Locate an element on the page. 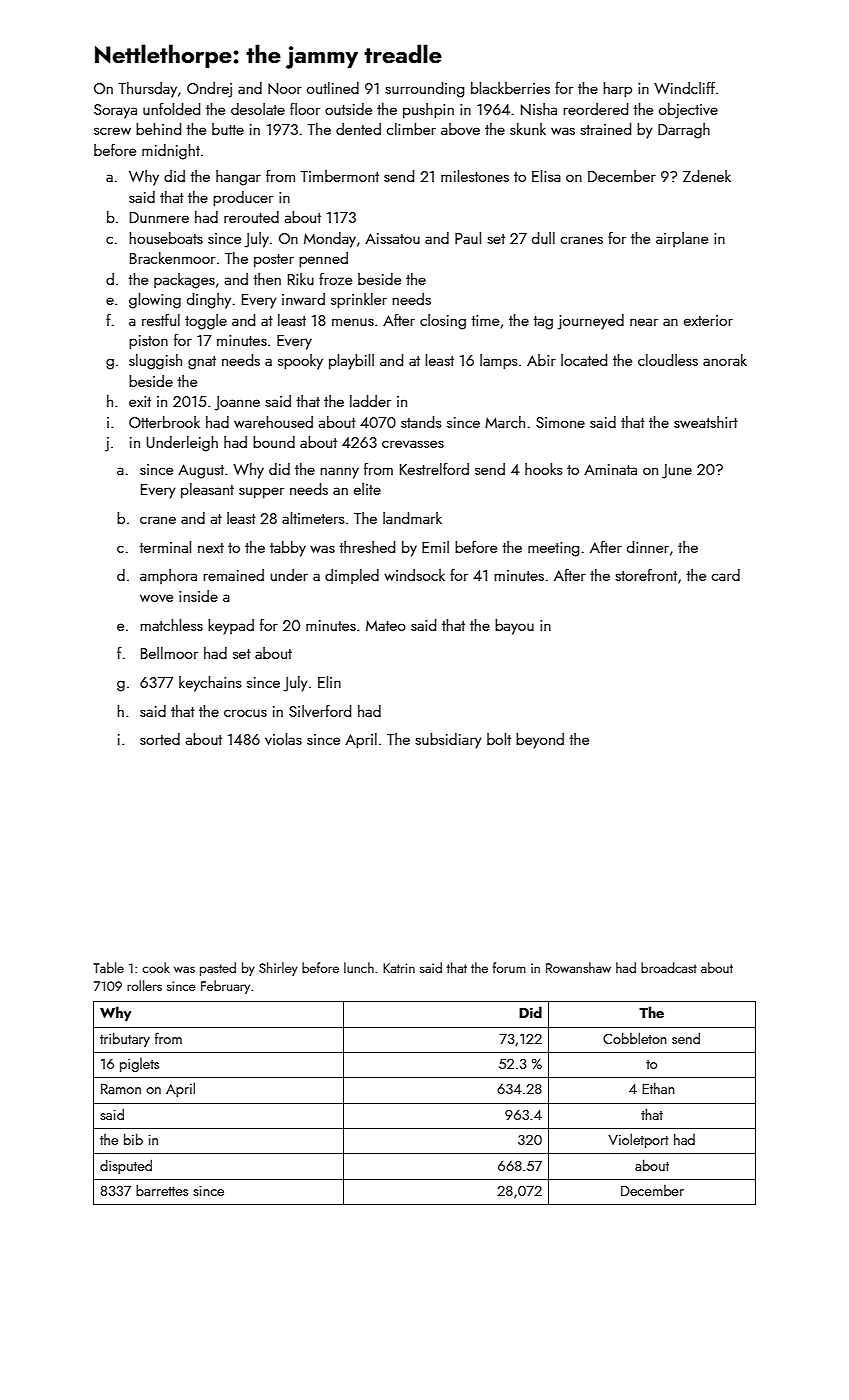 This document has height=1400, width=849. playbill is located at coordinates (351, 362).
